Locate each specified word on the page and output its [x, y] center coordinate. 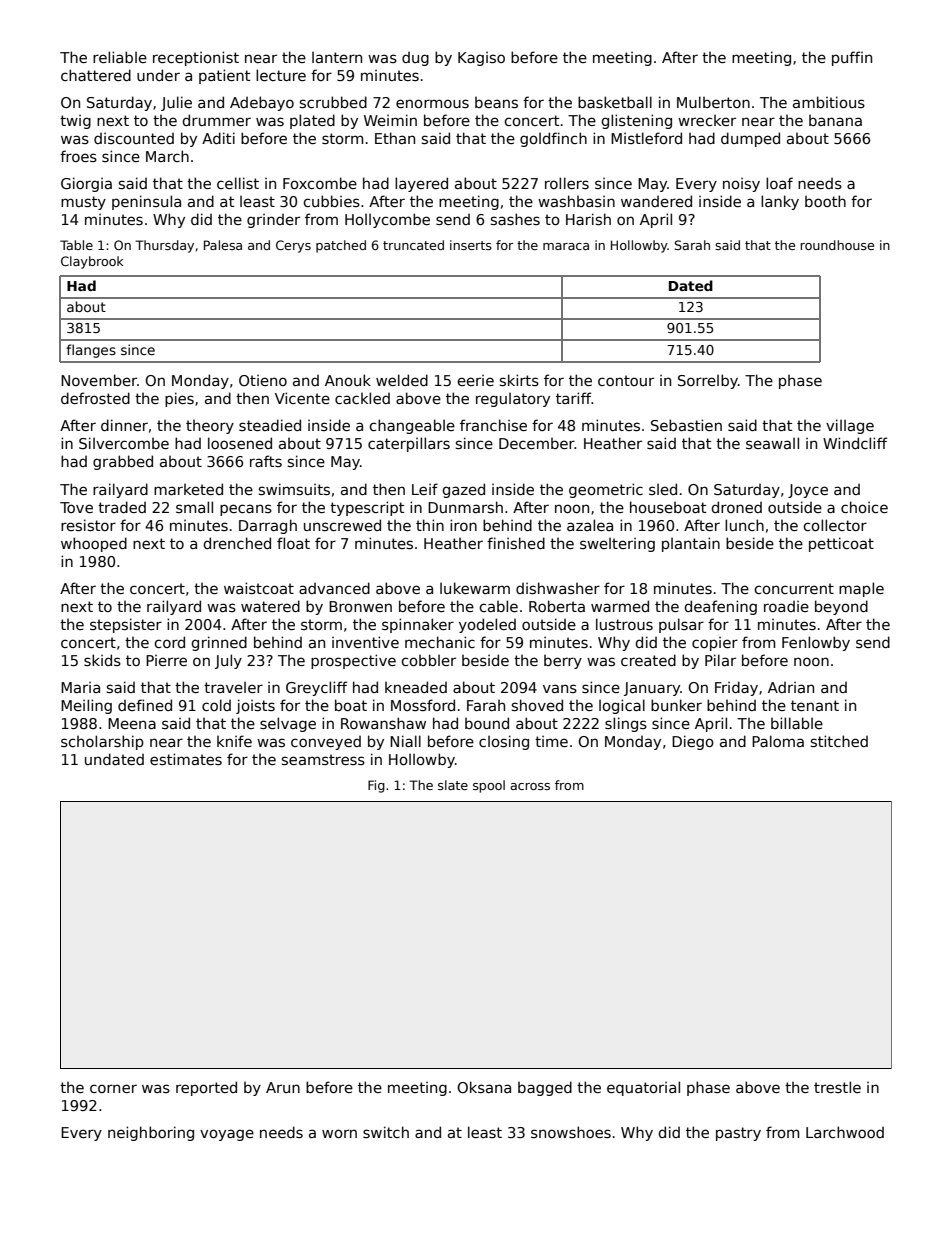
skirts [519, 380]
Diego [693, 742]
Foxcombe [320, 183]
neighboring [151, 1133]
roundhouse [837, 245]
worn [339, 1133]
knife [234, 741]
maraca [566, 246]
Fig [376, 786]
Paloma [778, 741]
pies [179, 399]
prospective [353, 661]
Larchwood [845, 1132]
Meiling [86, 706]
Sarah [692, 245]
